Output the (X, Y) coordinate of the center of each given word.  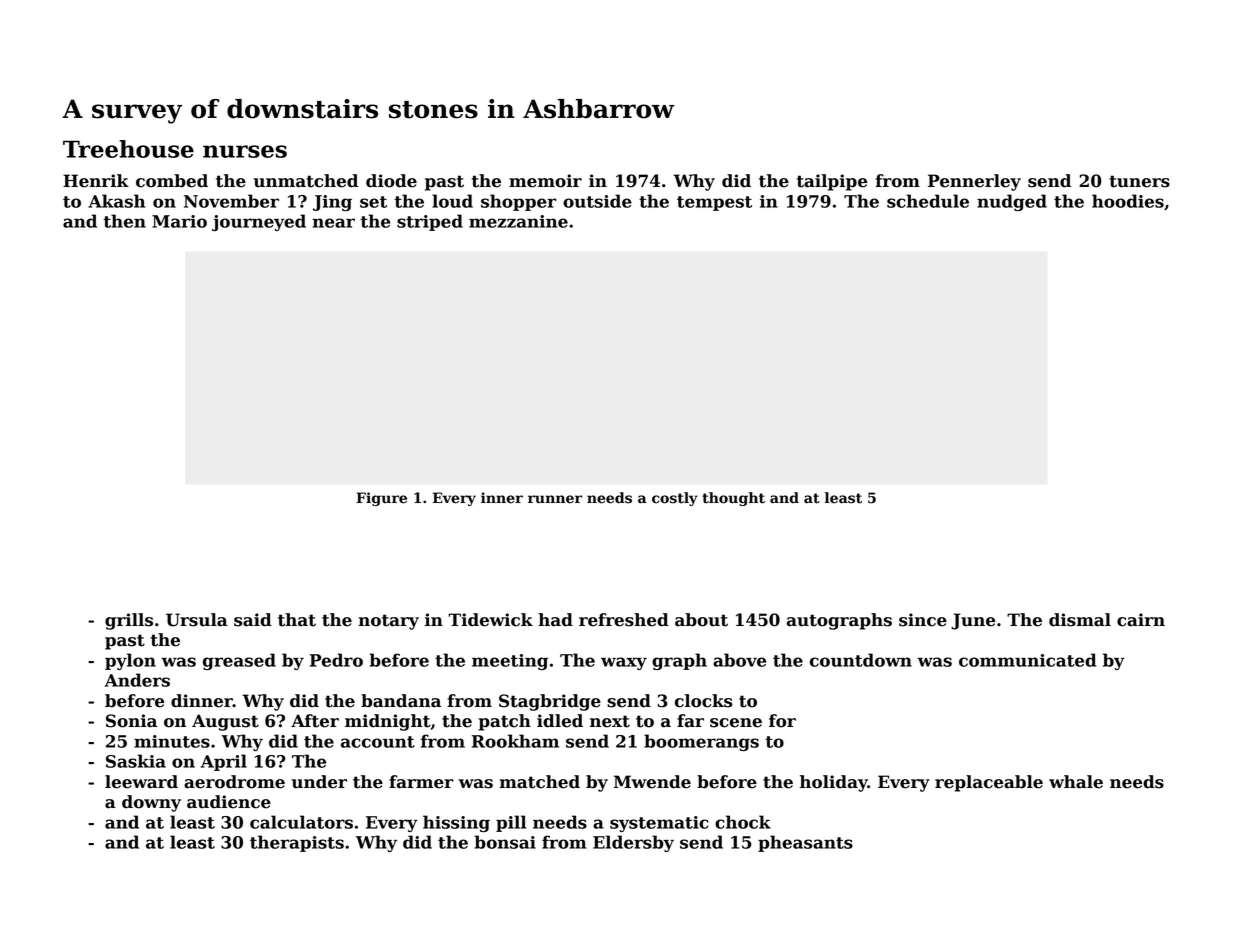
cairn (1141, 620)
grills (129, 621)
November (231, 201)
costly (675, 499)
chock (743, 822)
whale (1076, 782)
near (333, 223)
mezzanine (518, 221)
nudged (1012, 202)
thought (733, 499)
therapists (297, 843)
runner (555, 499)
